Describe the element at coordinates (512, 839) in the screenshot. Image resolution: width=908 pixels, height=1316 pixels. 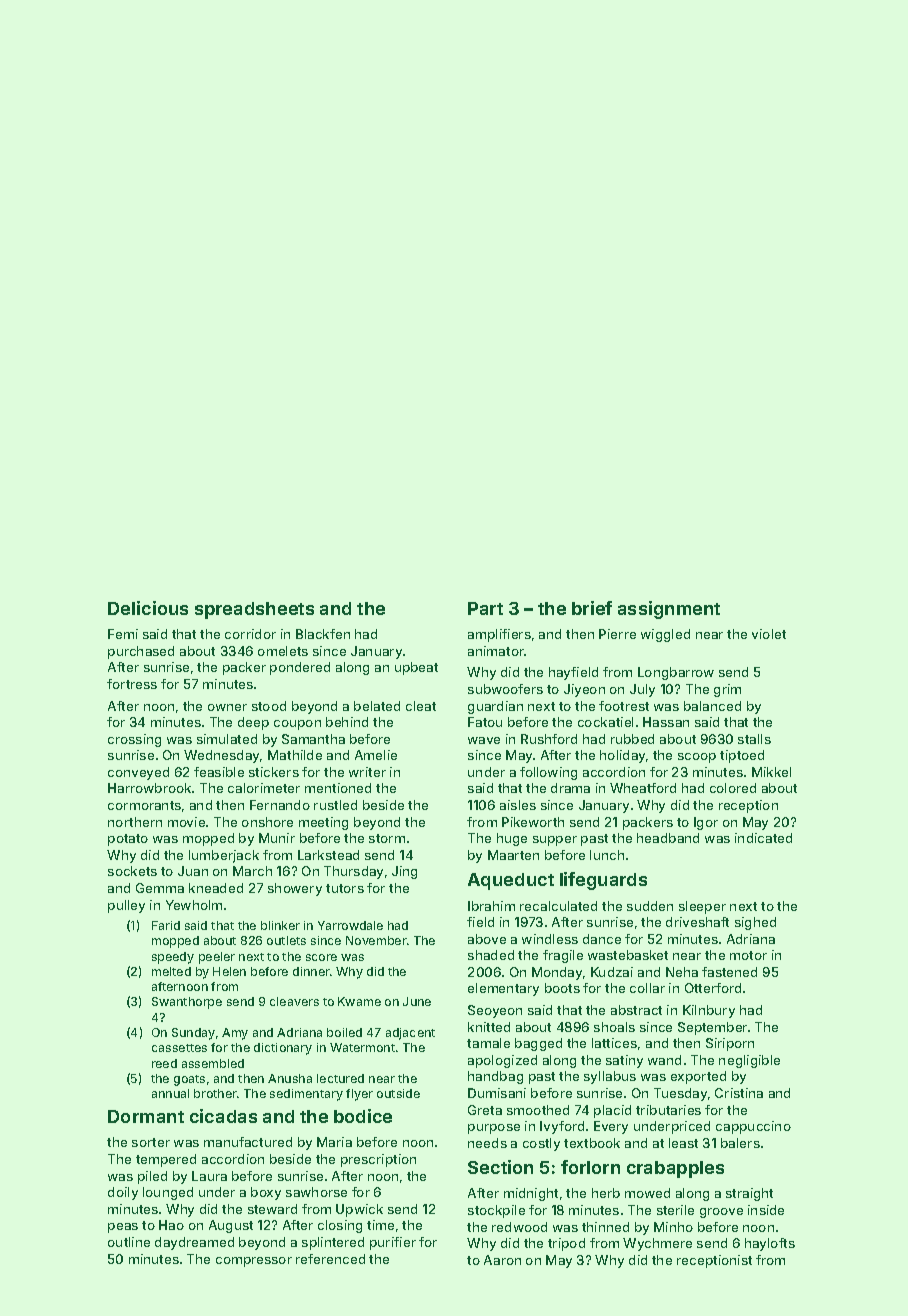
I see `huge` at that location.
